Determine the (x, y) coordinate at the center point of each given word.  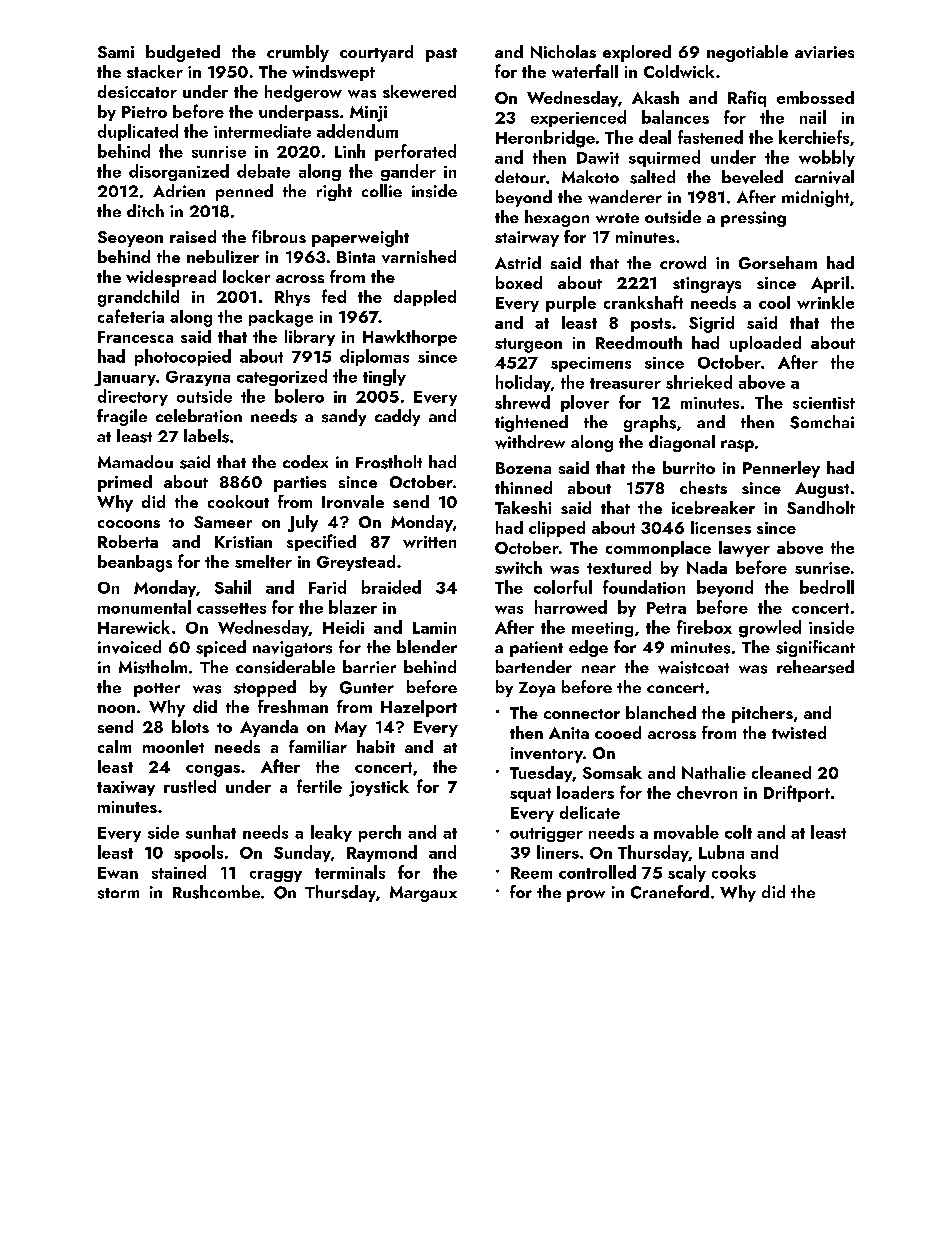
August (822, 490)
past (441, 55)
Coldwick (679, 71)
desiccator (137, 91)
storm (118, 893)
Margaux (423, 894)
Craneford (670, 892)
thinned (523, 487)
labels (206, 436)
